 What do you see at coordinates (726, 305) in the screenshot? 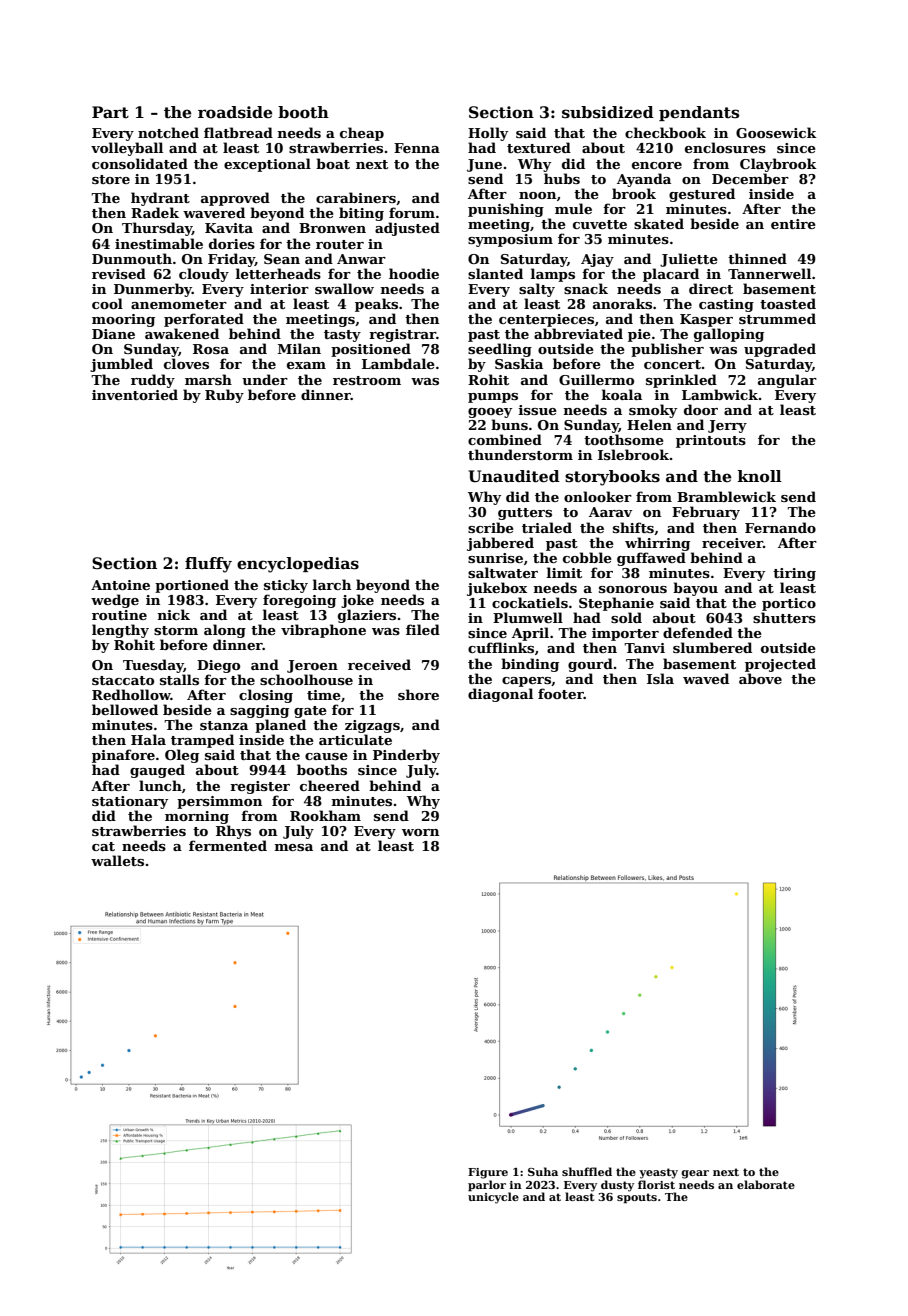
I see `casting` at bounding box center [726, 305].
